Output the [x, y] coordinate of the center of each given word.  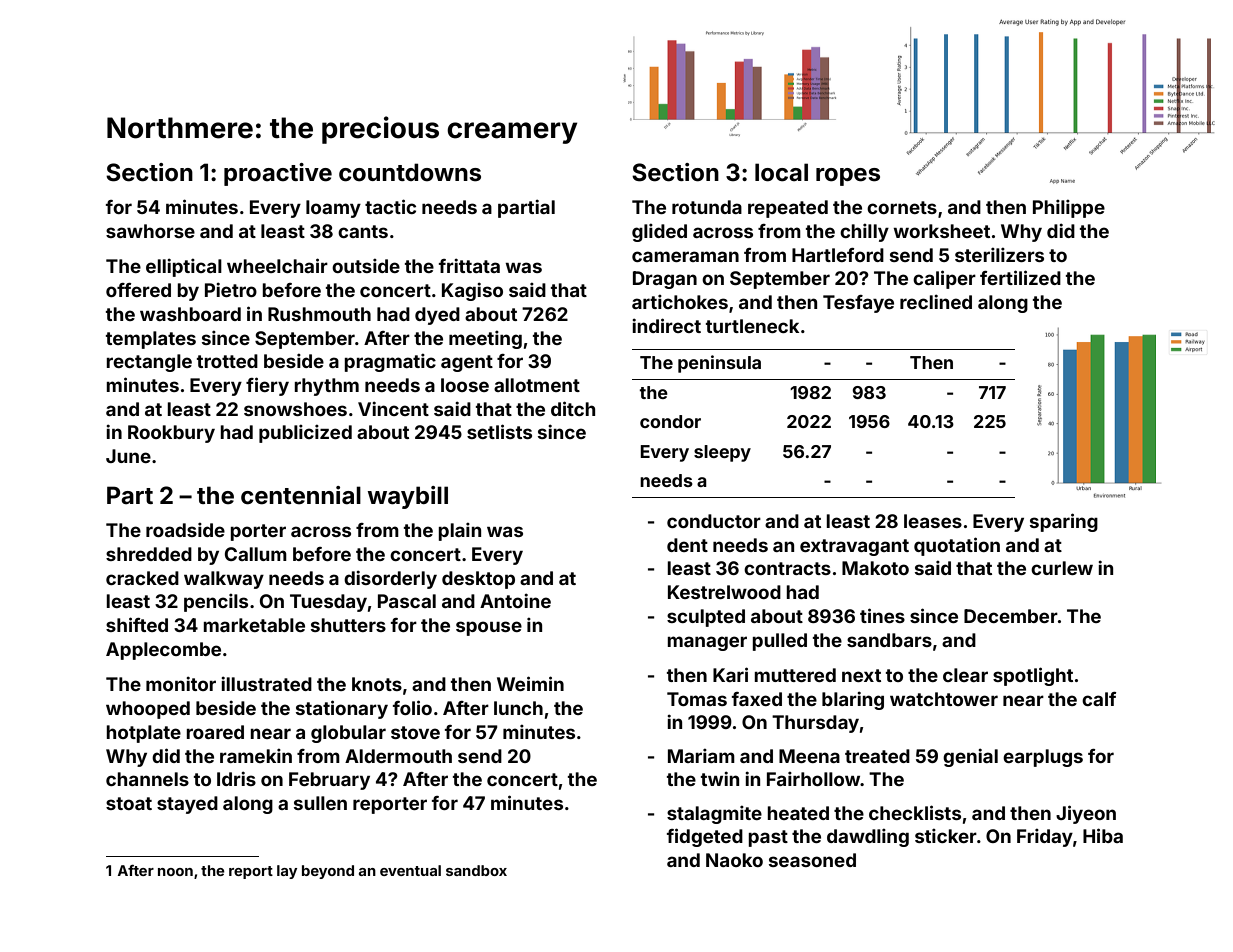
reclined [936, 301]
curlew [1062, 568]
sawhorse [150, 231]
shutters [348, 625]
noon [175, 872]
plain [459, 532]
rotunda [707, 207]
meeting [485, 340]
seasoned [812, 860]
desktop [478, 580]
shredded [149, 554]
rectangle [149, 363]
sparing [1064, 522]
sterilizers [999, 255]
